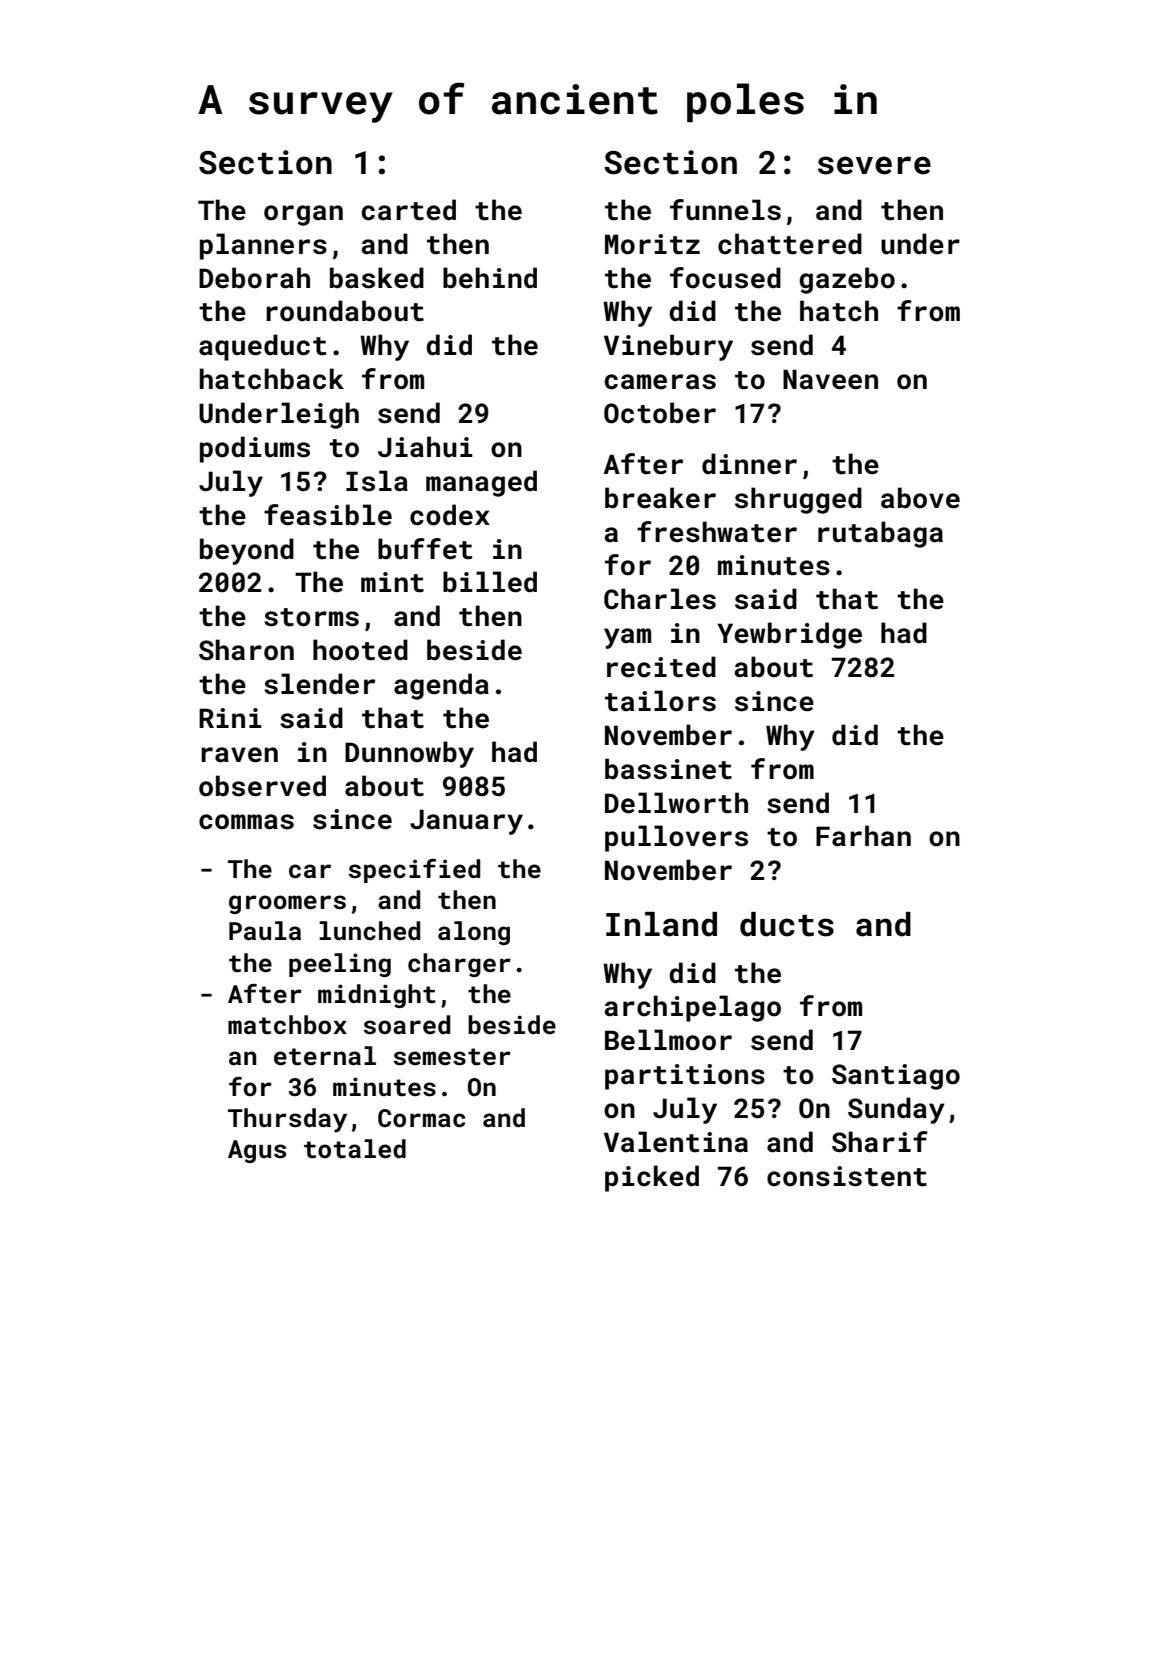 The height and width of the page is (1654, 1165). I want to click on cameras, so click(660, 382).
